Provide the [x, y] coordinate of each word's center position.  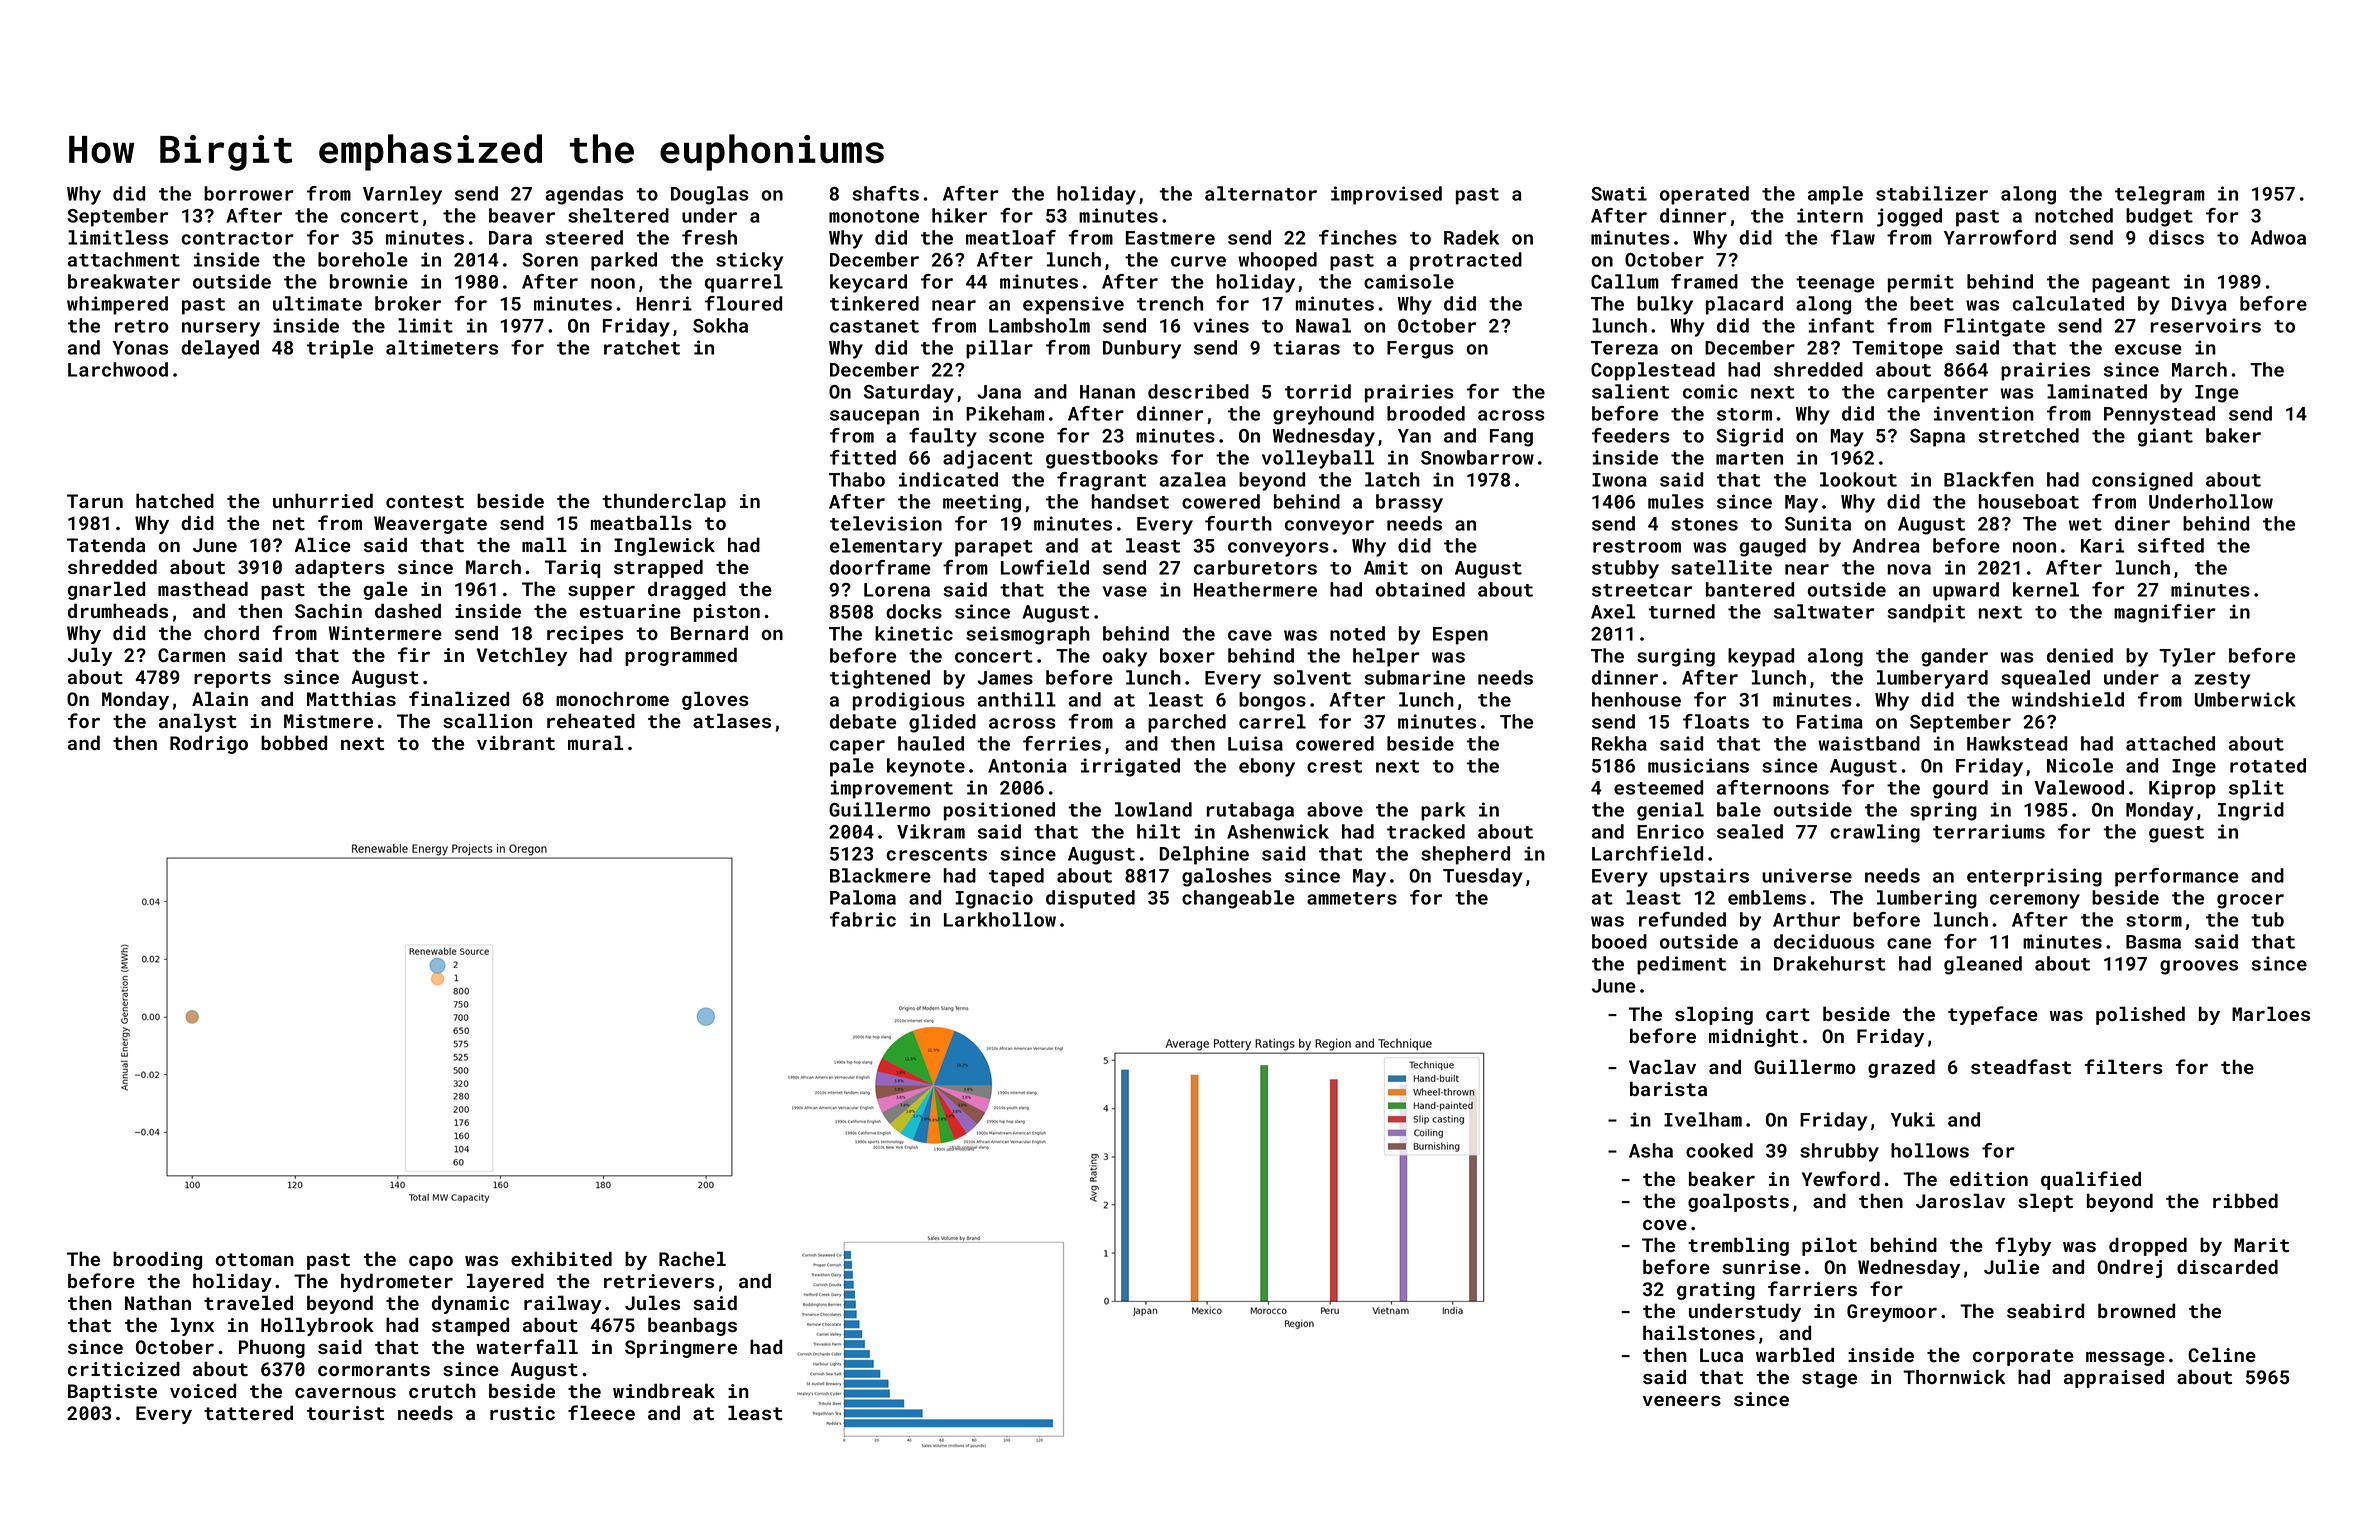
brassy [1409, 503]
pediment [1681, 965]
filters [2124, 1066]
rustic [522, 1413]
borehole [363, 259]
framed [1704, 281]
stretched [2029, 435]
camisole [1409, 281]
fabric [863, 919]
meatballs [641, 522]
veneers [1682, 1401]
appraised [2114, 1378]
